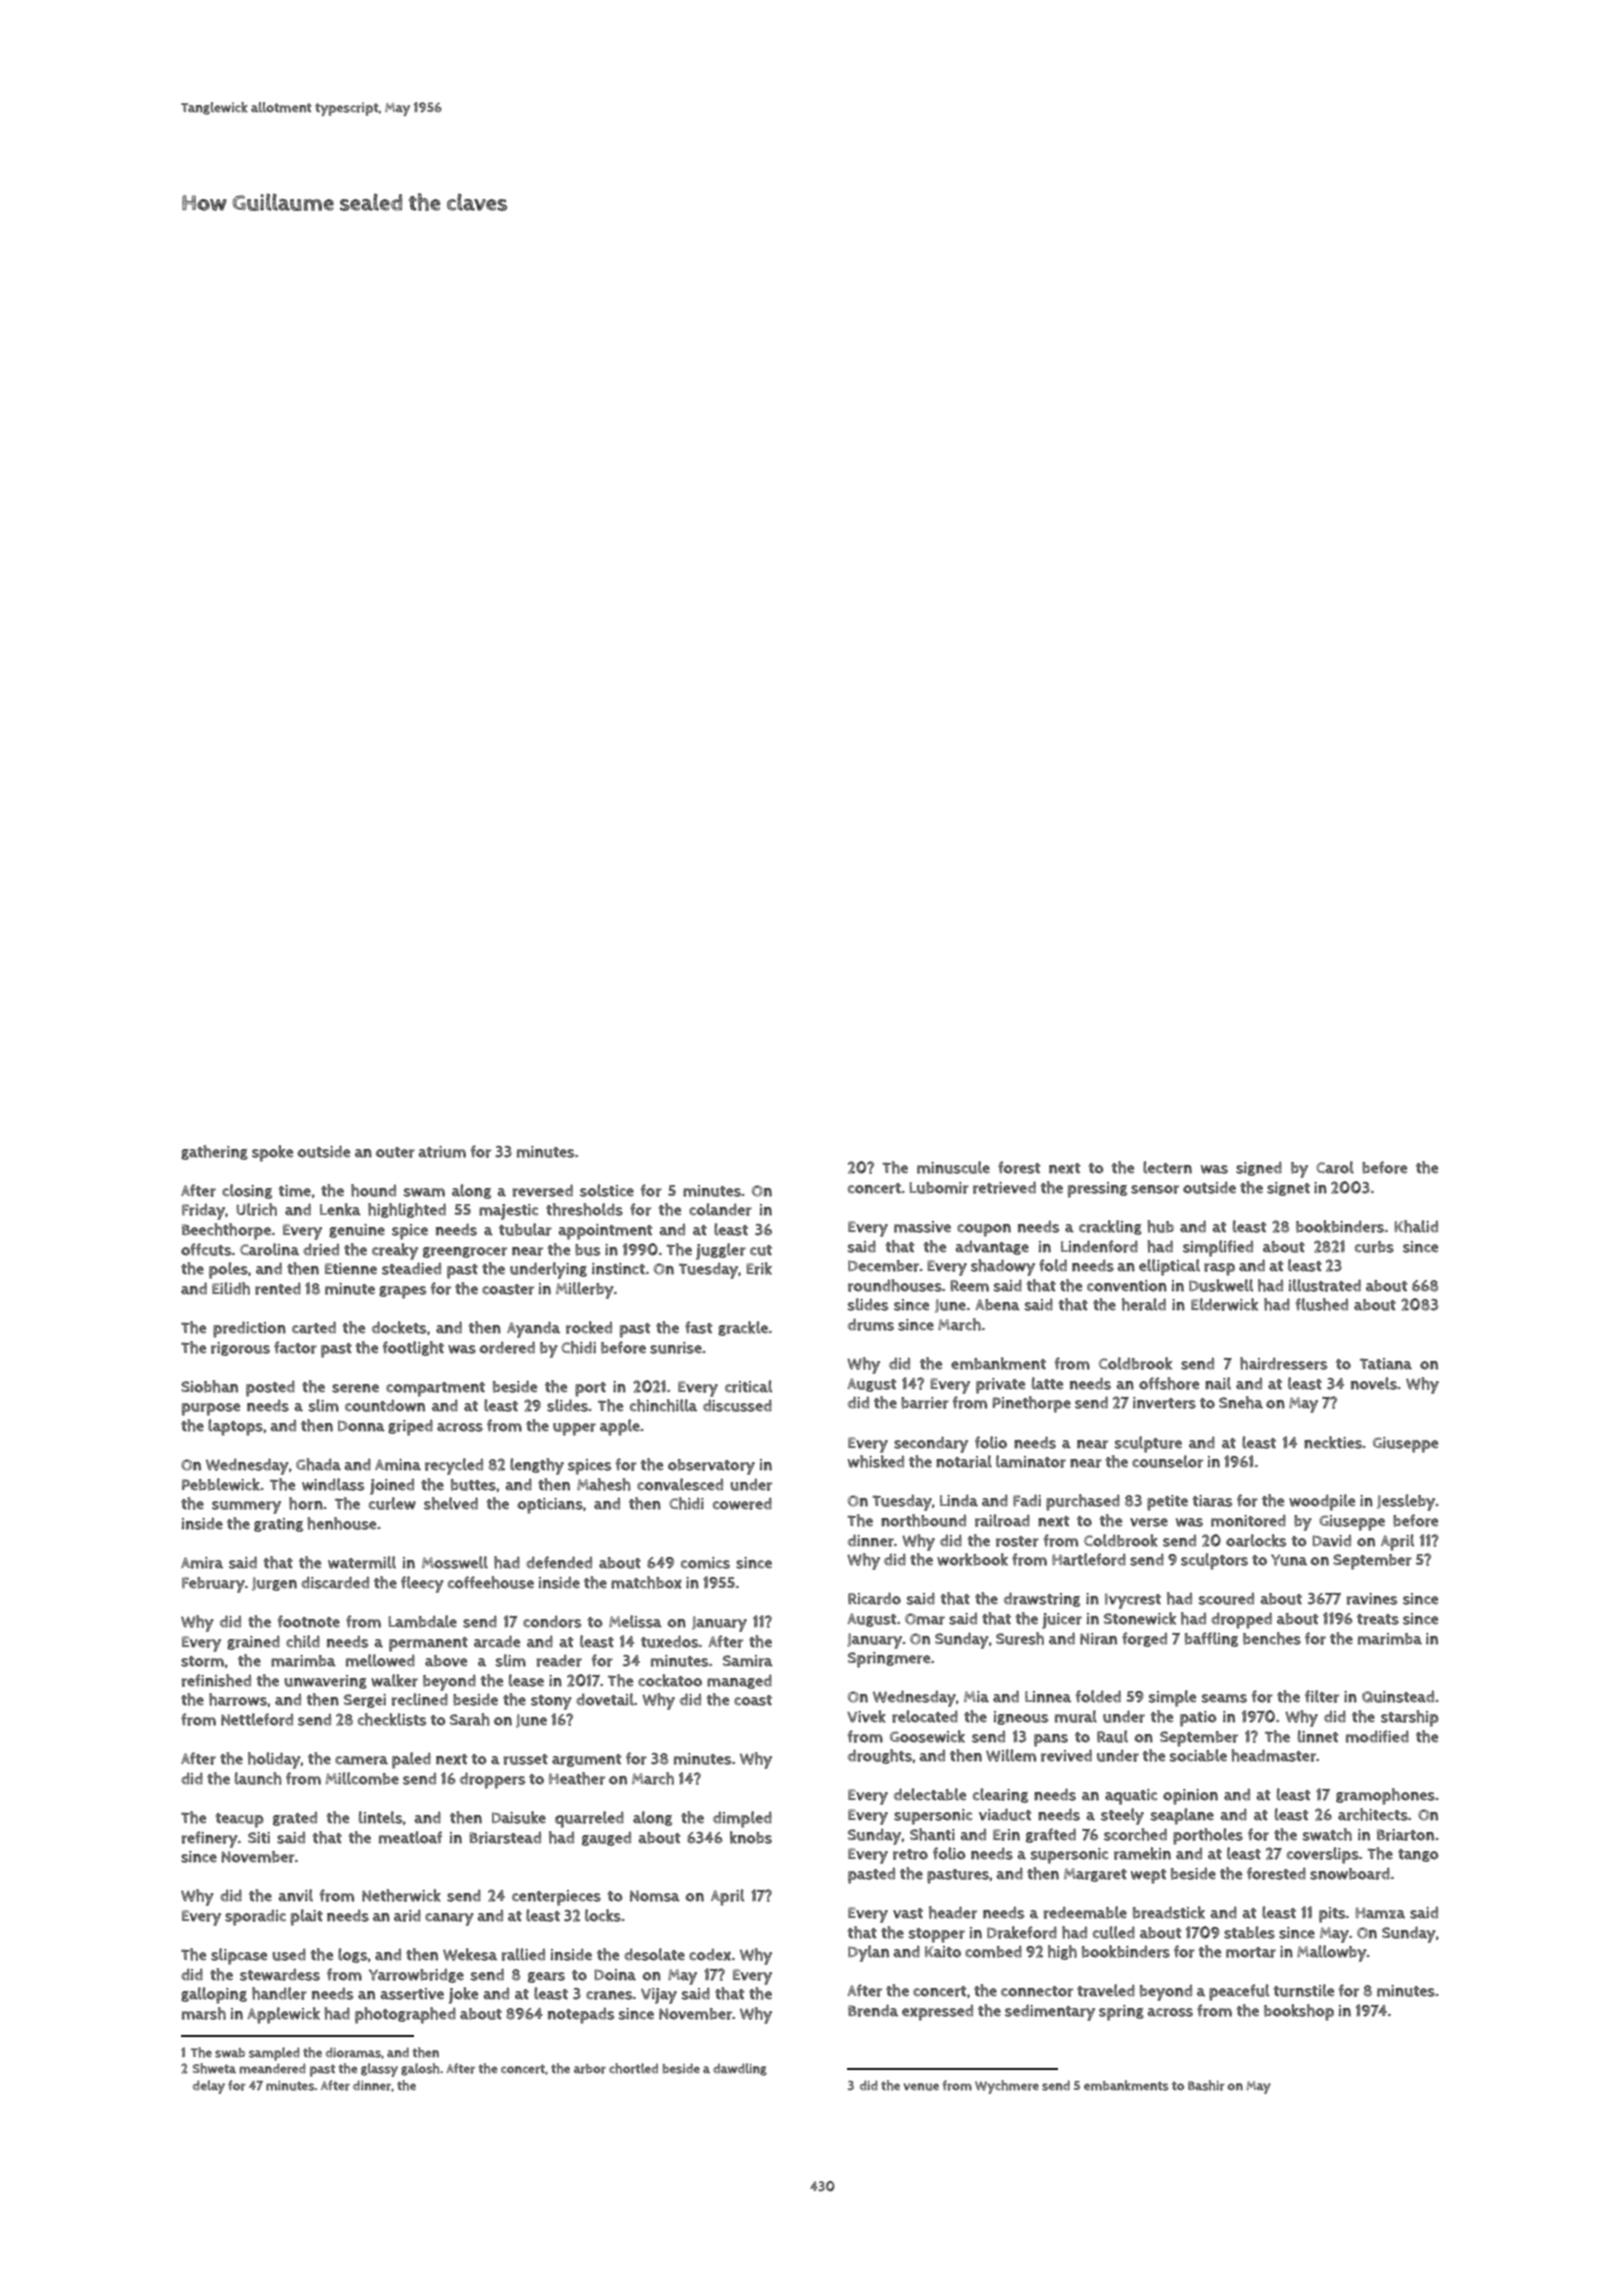 The width and height of the screenshot is (1620, 2292). Describe the element at coordinates (607, 1190) in the screenshot. I see `solstice` at that location.
